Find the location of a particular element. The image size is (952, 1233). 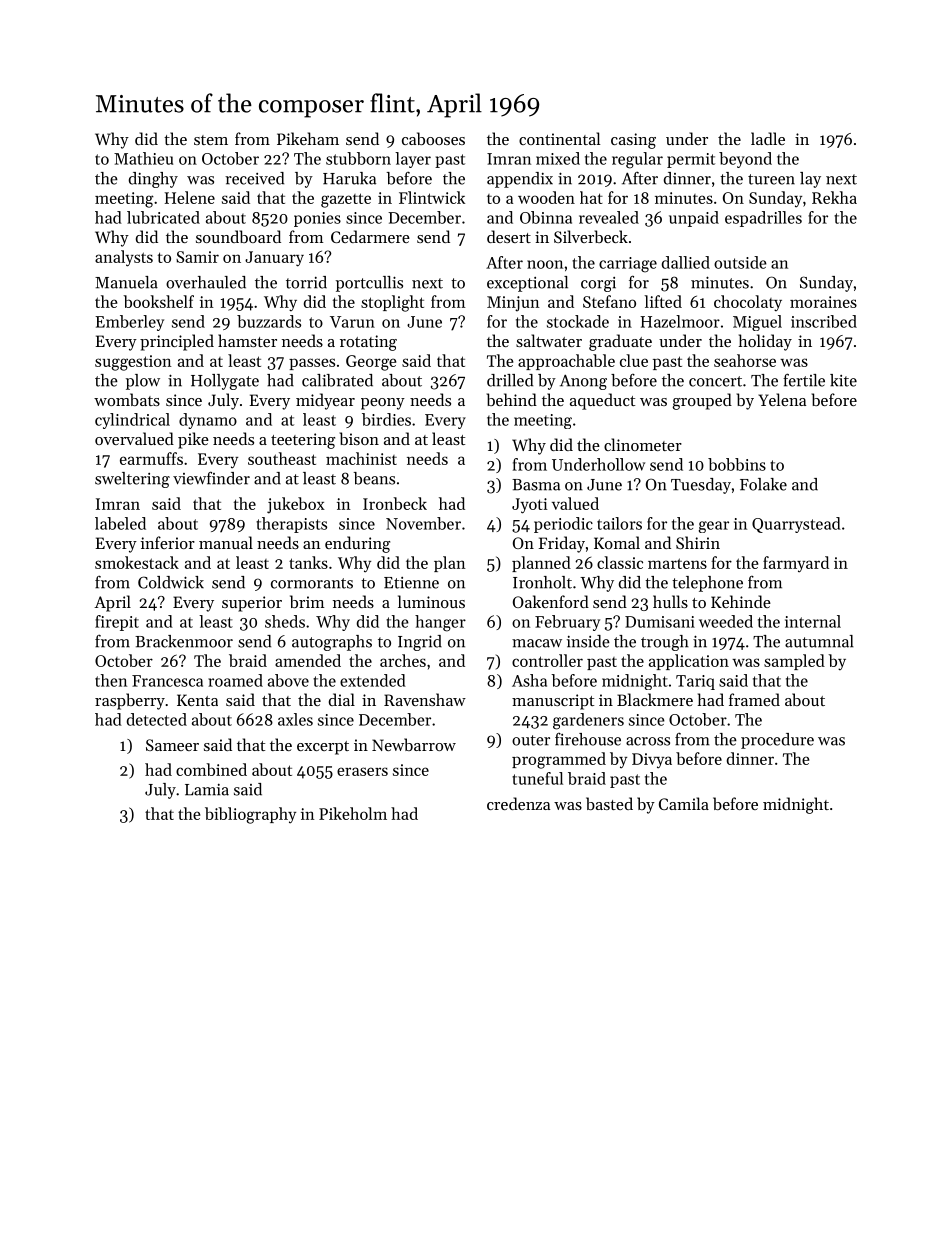

Camila is located at coordinates (684, 803).
